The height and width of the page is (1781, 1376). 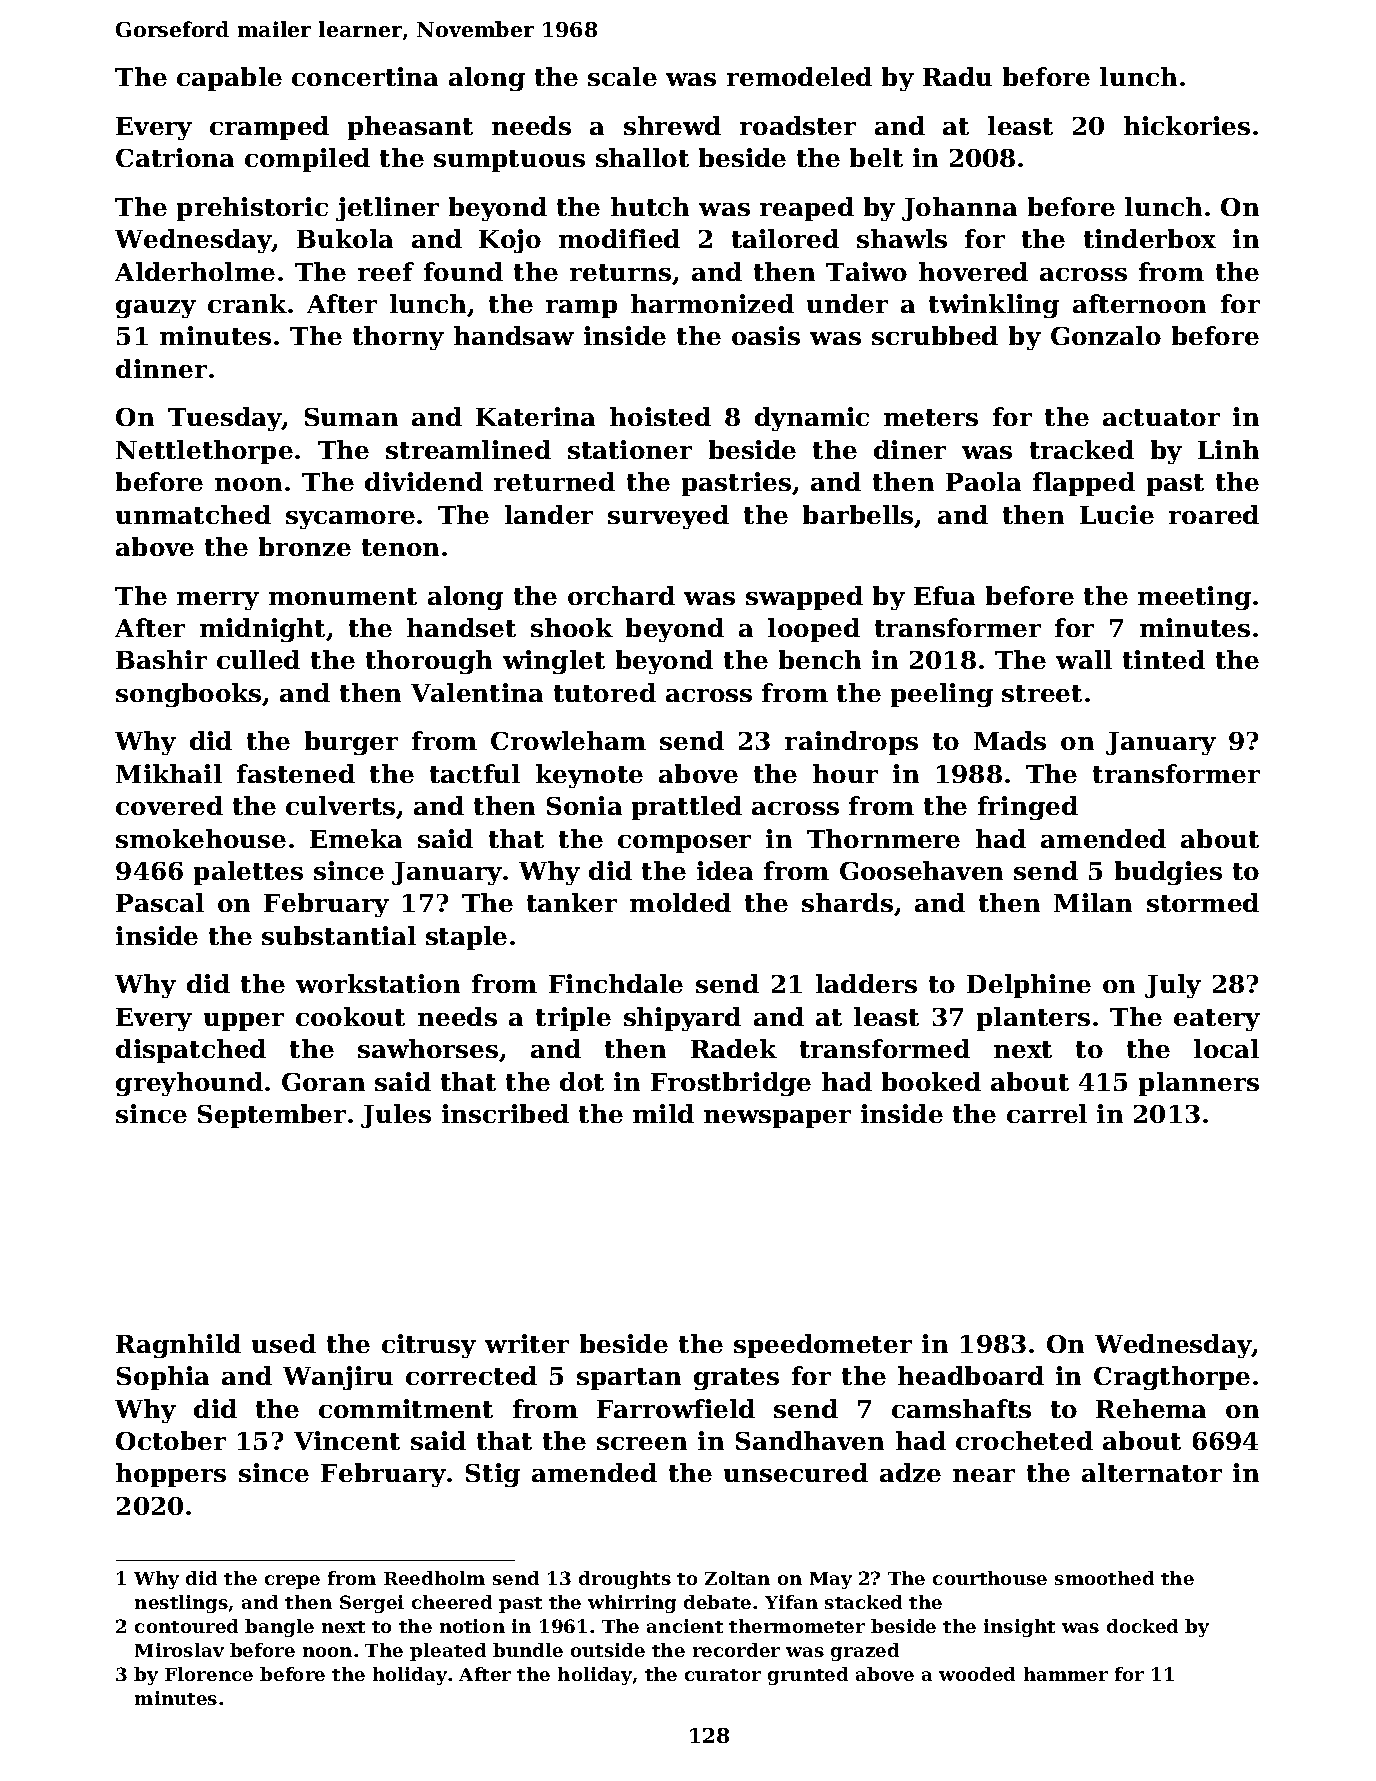 What do you see at coordinates (737, 1578) in the page?
I see `Zoltan` at bounding box center [737, 1578].
